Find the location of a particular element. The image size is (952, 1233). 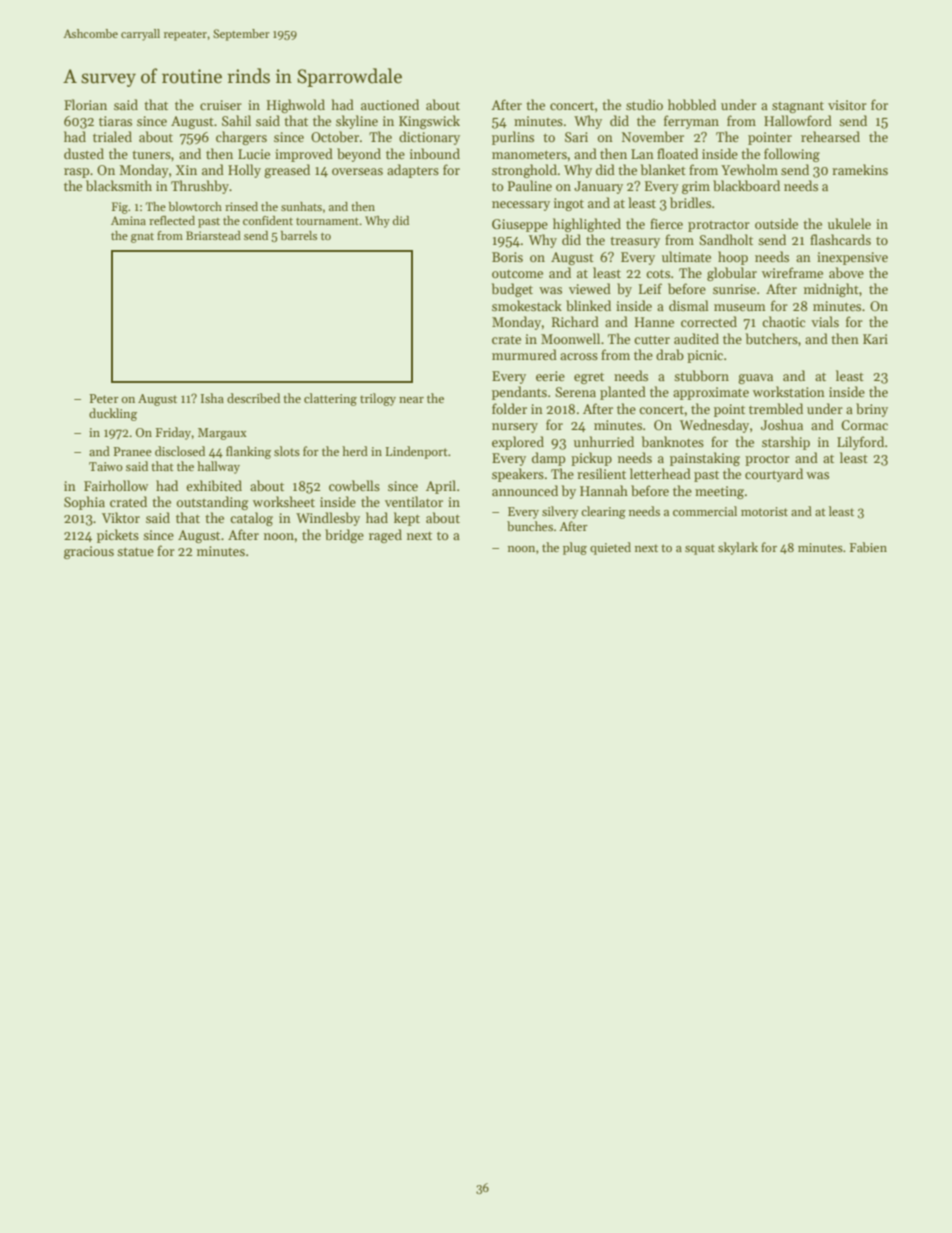

studio is located at coordinates (644, 104).
